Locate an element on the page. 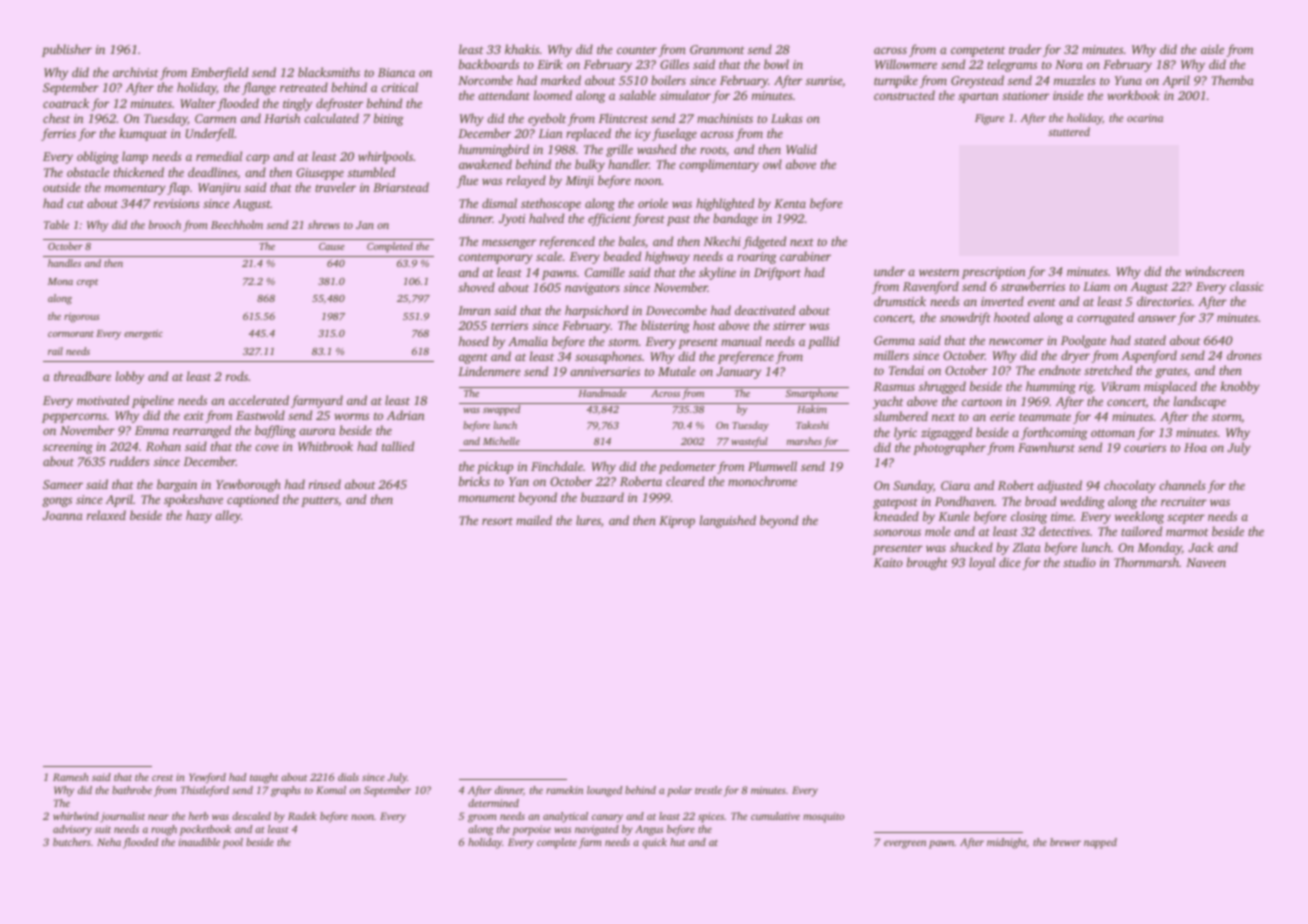 The width and height of the document is (1308, 924). Neha is located at coordinates (109, 842).
